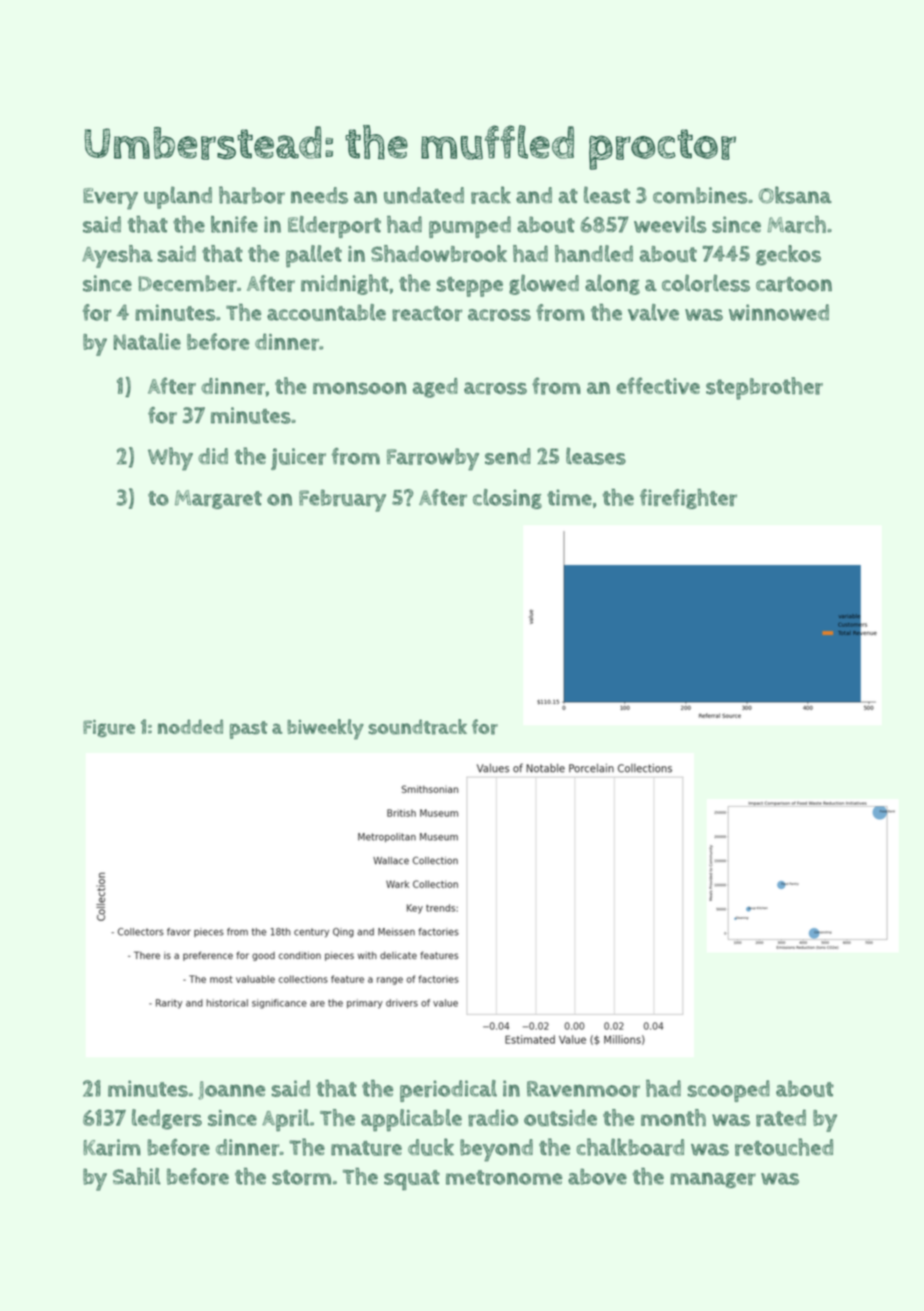 The width and height of the screenshot is (924, 1311). I want to click on biweekly, so click(325, 729).
